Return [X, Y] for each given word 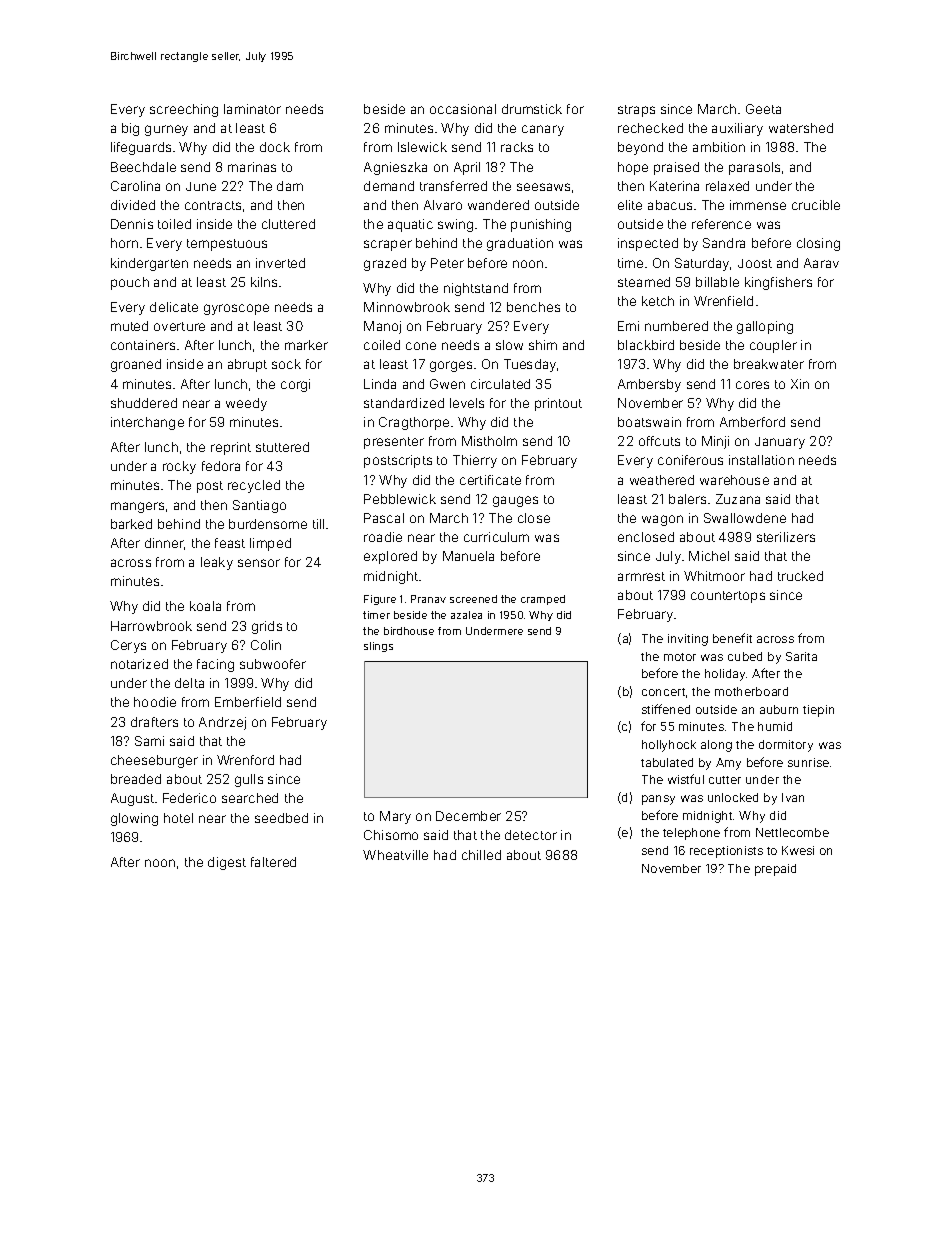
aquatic [410, 225]
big [130, 129]
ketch [658, 301]
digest [227, 863]
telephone [691, 834]
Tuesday [530, 365]
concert [663, 692]
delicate [174, 307]
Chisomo [391, 835]
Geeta [763, 109]
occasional [463, 109]
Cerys [128, 646]
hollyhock [669, 746]
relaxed [727, 186]
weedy [246, 404]
